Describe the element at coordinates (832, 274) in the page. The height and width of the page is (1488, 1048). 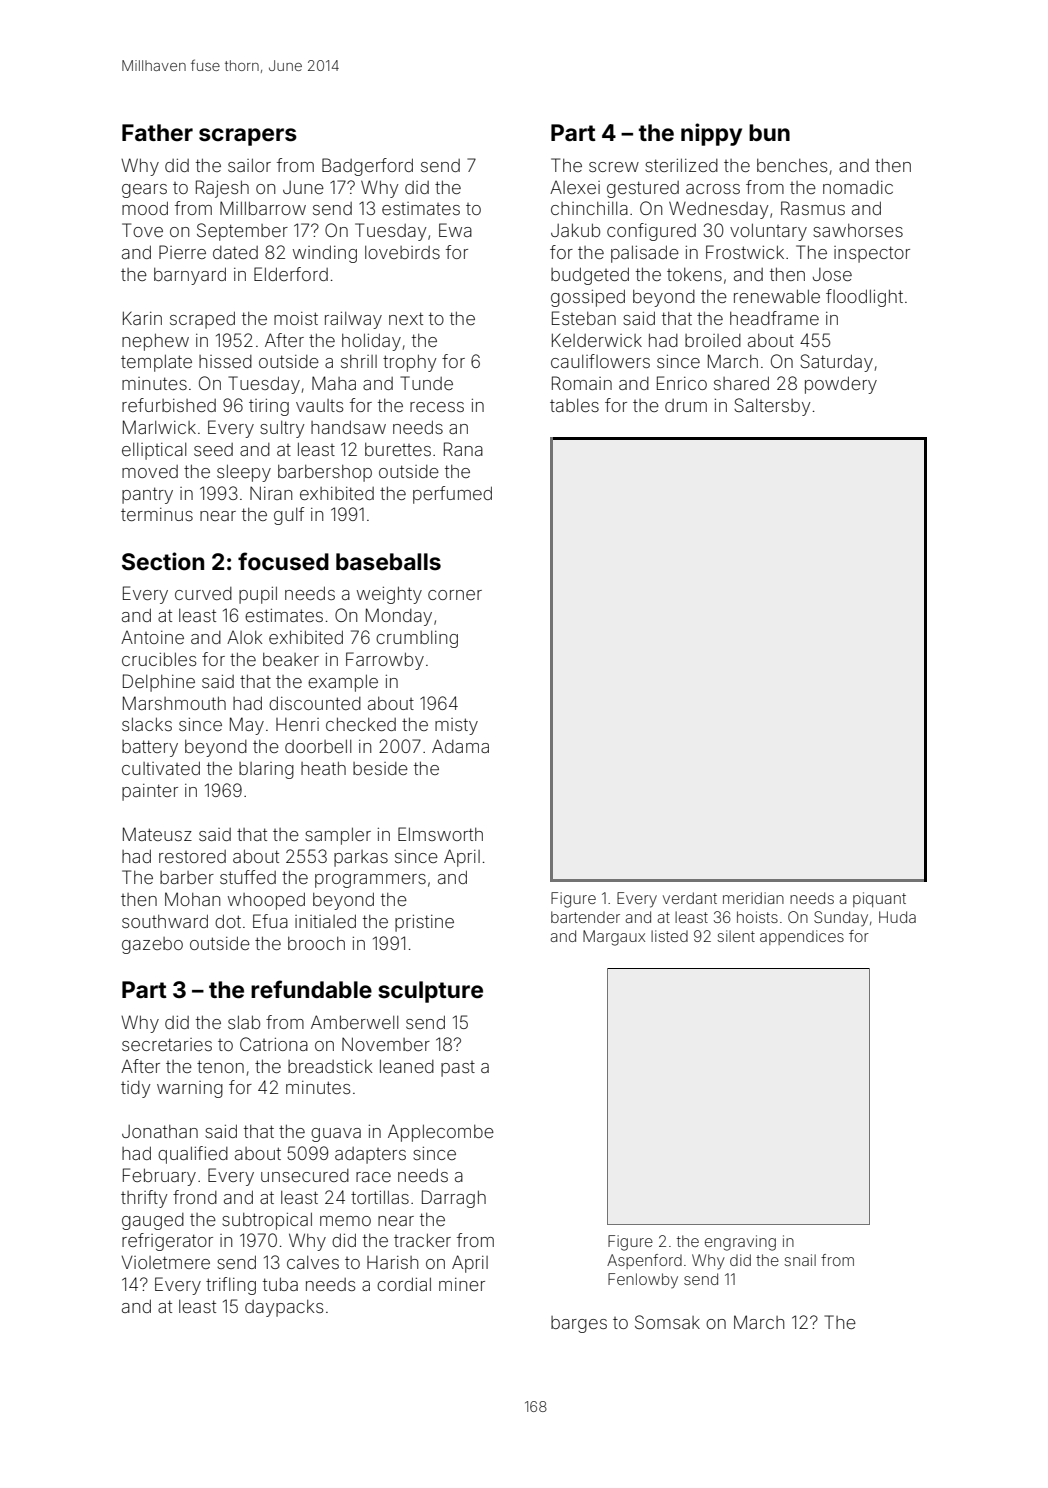
I see `Jose` at that location.
